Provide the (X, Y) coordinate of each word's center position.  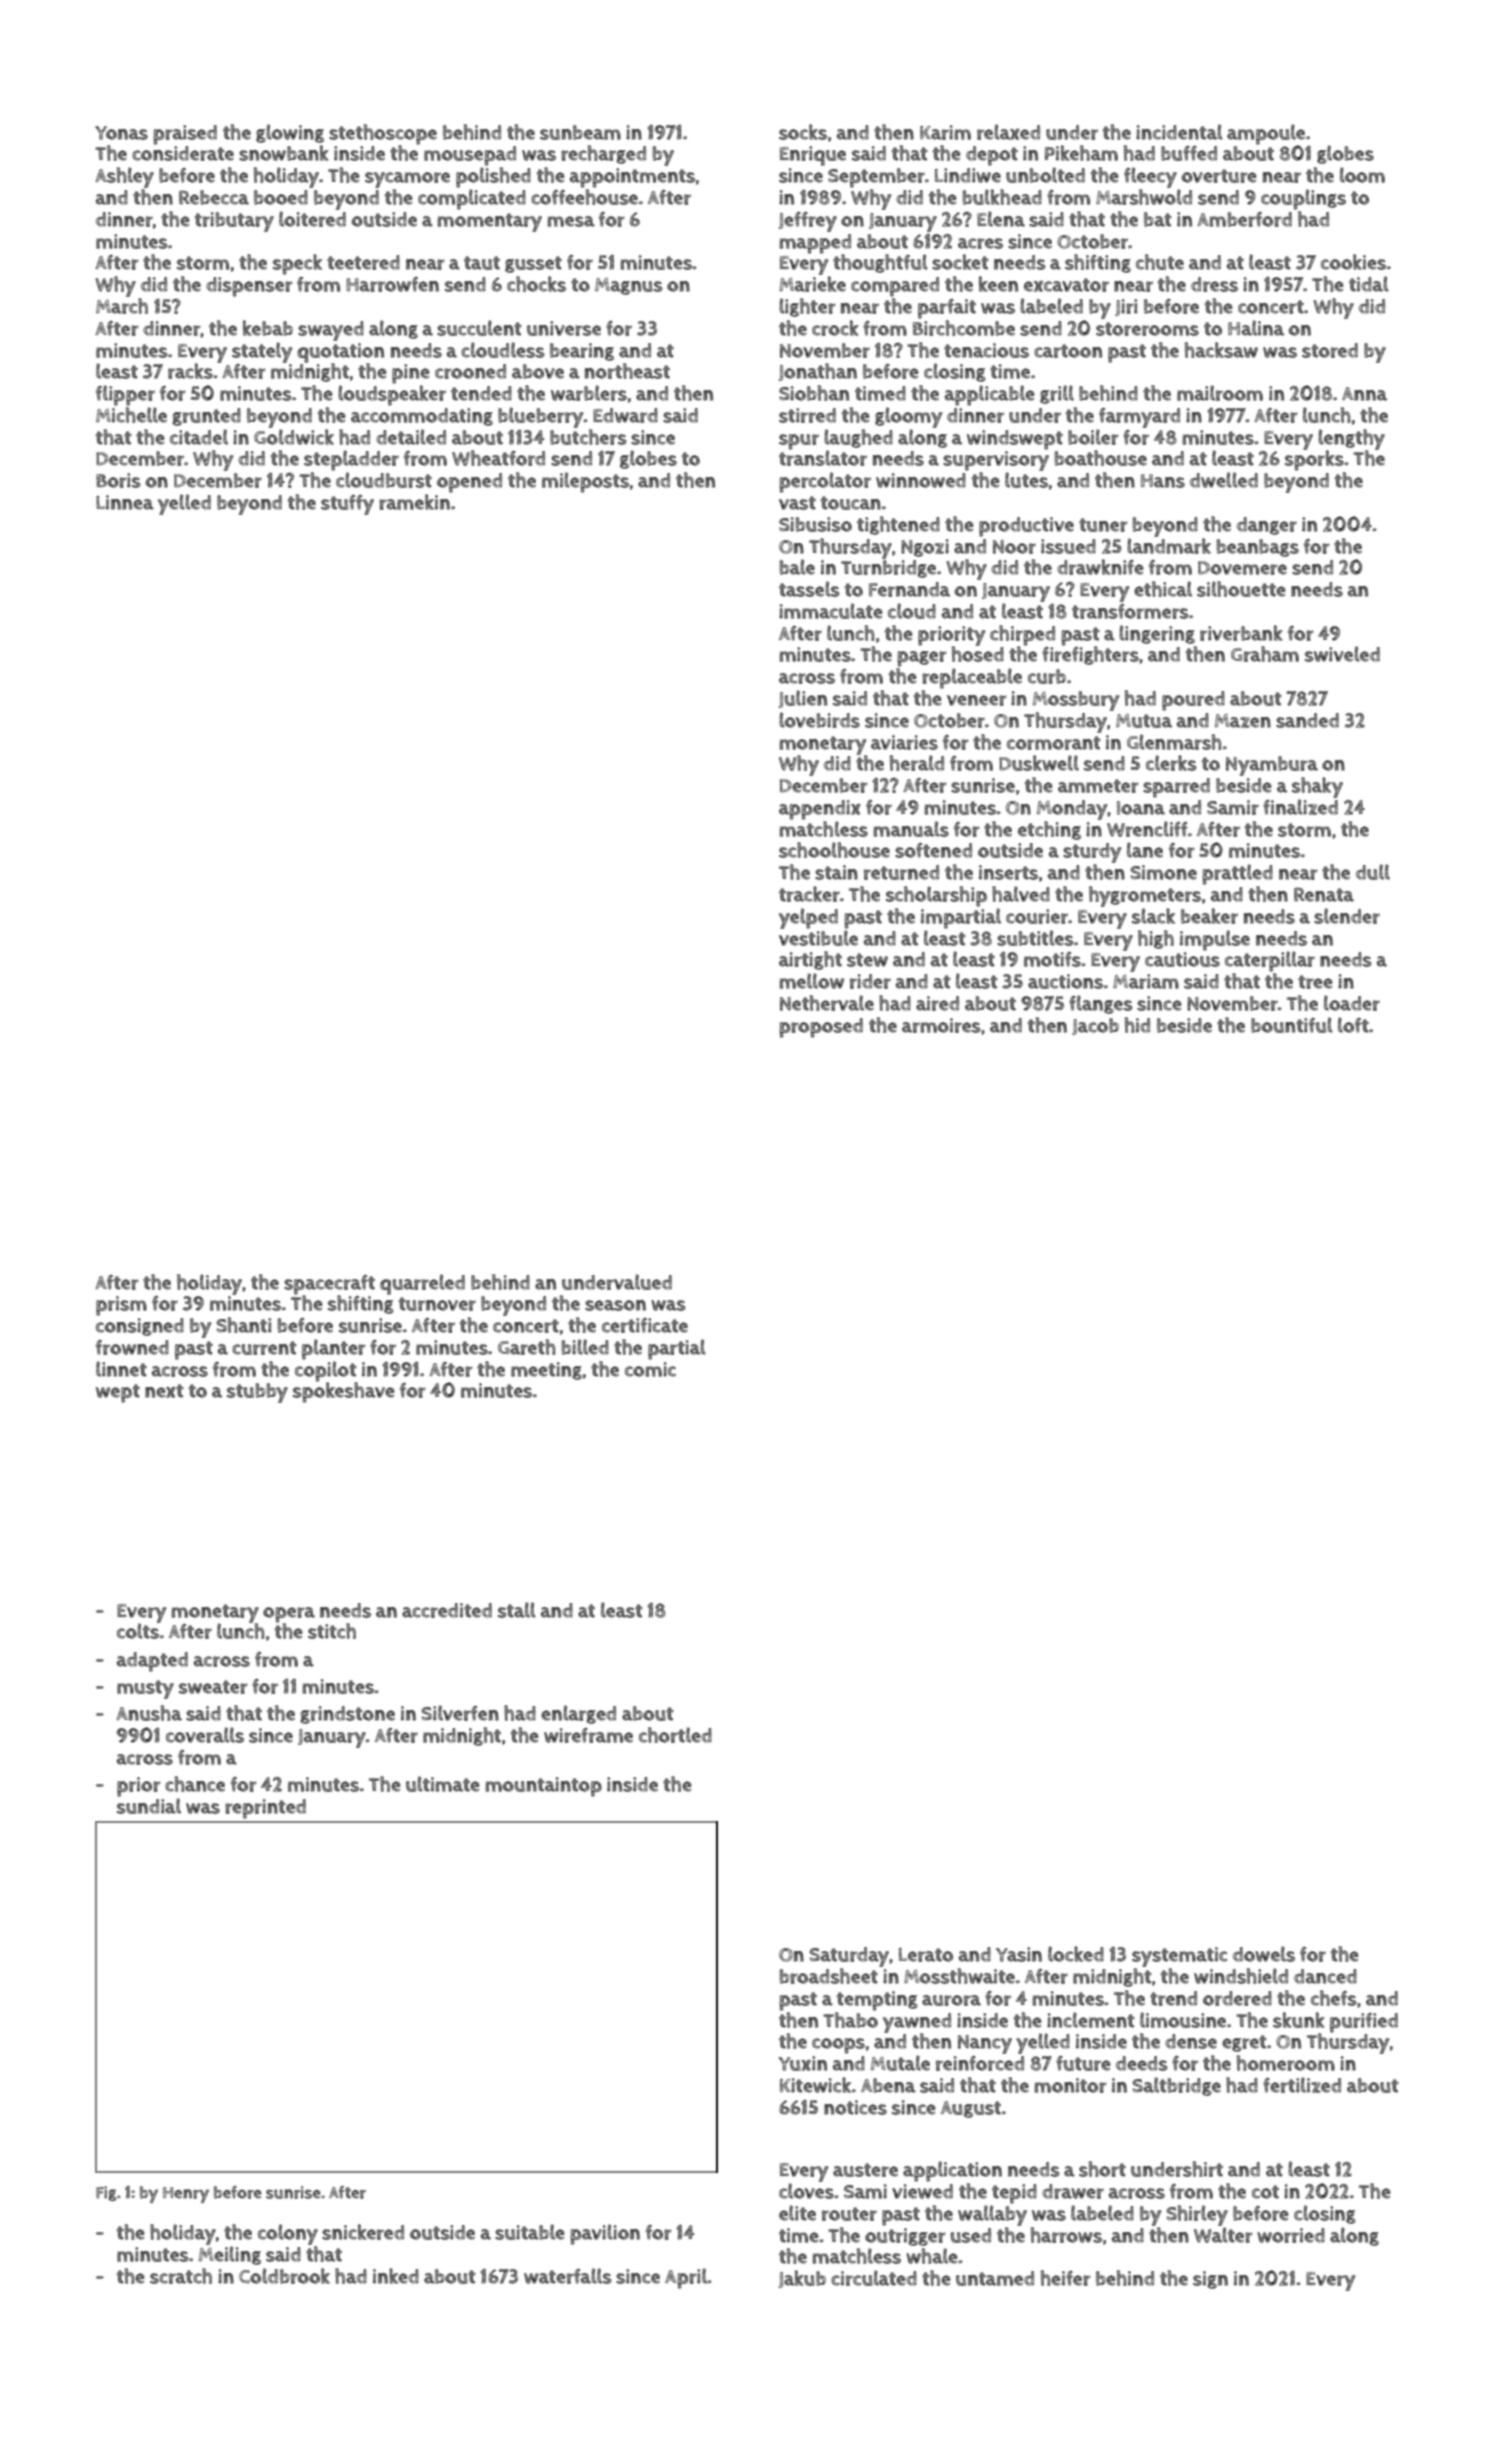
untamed (995, 2278)
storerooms (1147, 329)
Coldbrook (284, 2276)
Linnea (125, 502)
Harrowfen (392, 284)
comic (650, 1369)
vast (797, 503)
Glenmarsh (1174, 742)
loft (1353, 1025)
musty (145, 1689)
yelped (808, 918)
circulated (874, 2278)
